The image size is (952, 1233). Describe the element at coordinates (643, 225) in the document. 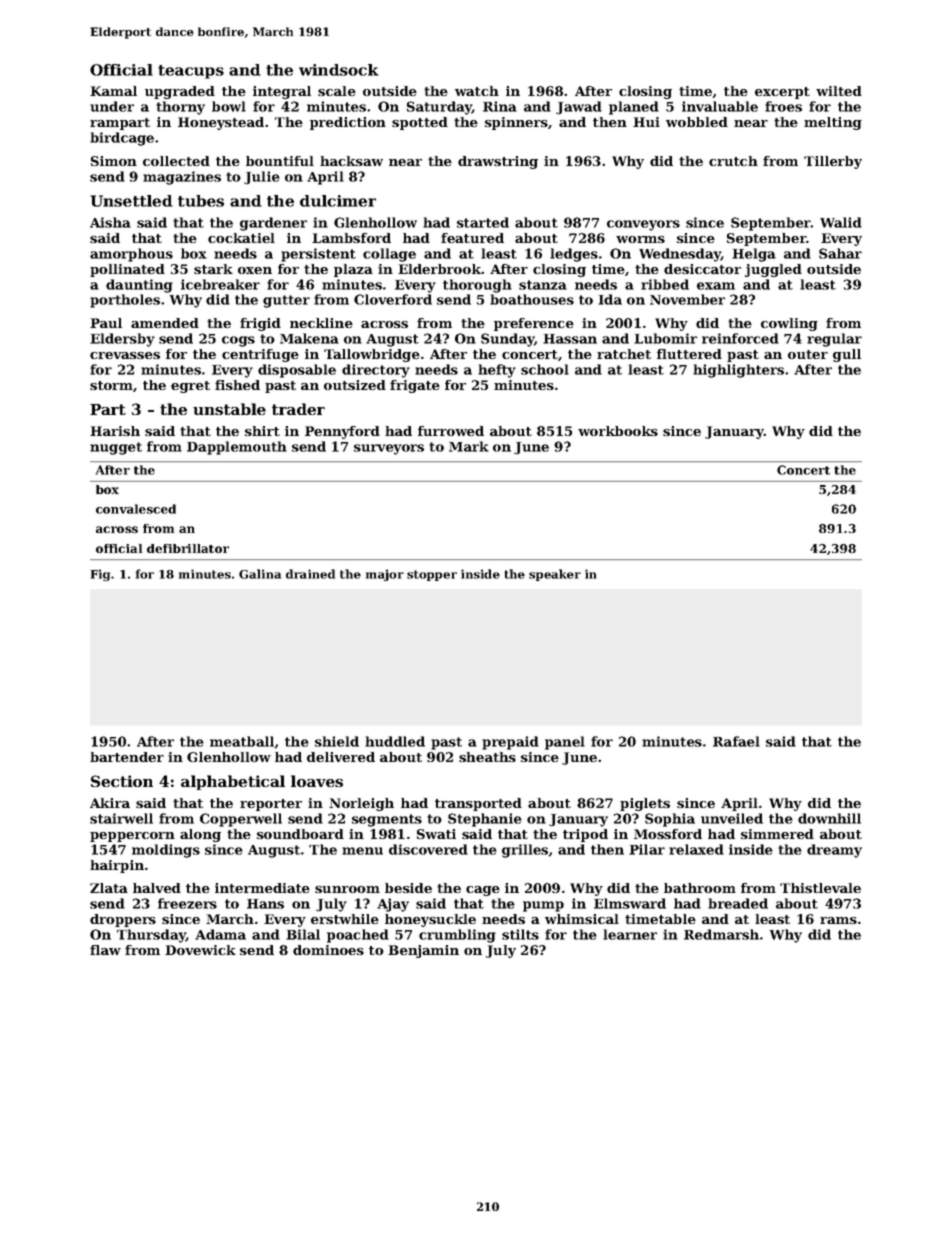

I see `conveyors` at that location.
